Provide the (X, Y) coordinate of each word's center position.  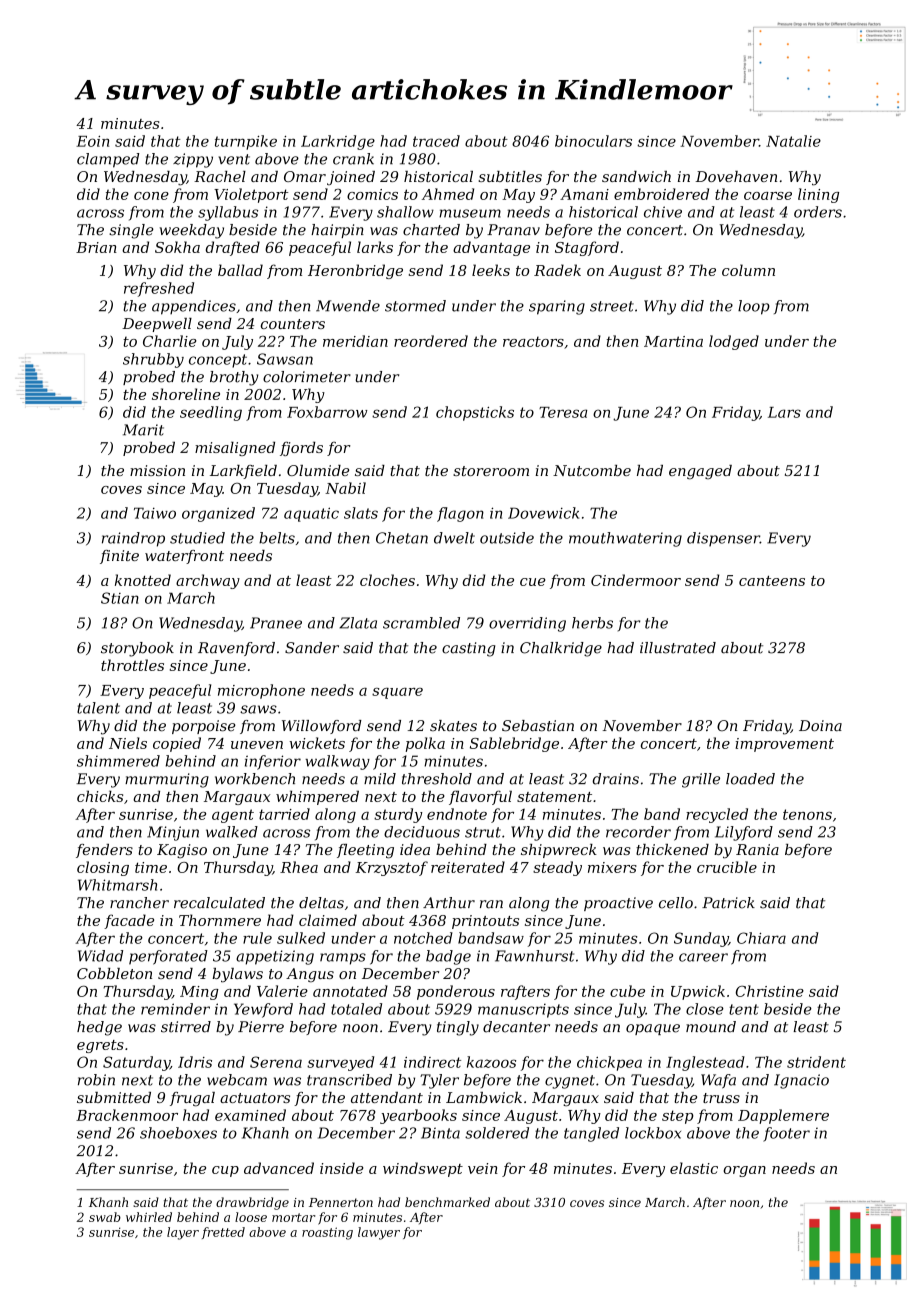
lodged (734, 342)
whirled (149, 1217)
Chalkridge (561, 649)
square (397, 693)
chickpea (609, 1063)
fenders (104, 851)
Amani (584, 194)
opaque (653, 1029)
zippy (193, 160)
